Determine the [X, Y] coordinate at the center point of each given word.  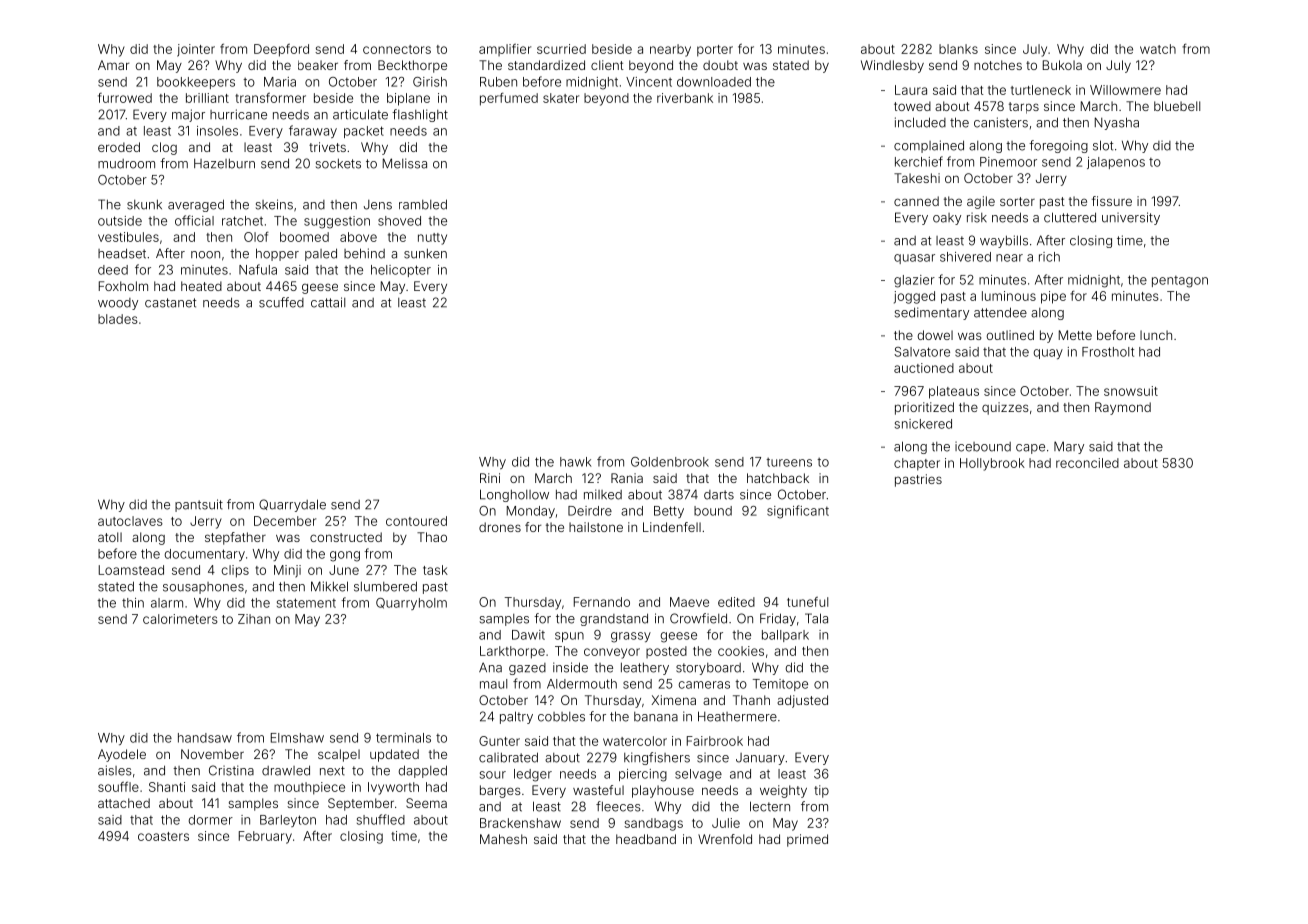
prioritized [924, 408]
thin [133, 603]
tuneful [807, 602]
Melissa [405, 163]
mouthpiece [309, 788]
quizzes [1005, 408]
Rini [490, 478]
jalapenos [1116, 163]
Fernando [602, 602]
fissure [1112, 201]
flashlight [420, 115]
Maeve [689, 602]
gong [345, 556]
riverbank [685, 98]
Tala [816, 618]
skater [561, 98]
